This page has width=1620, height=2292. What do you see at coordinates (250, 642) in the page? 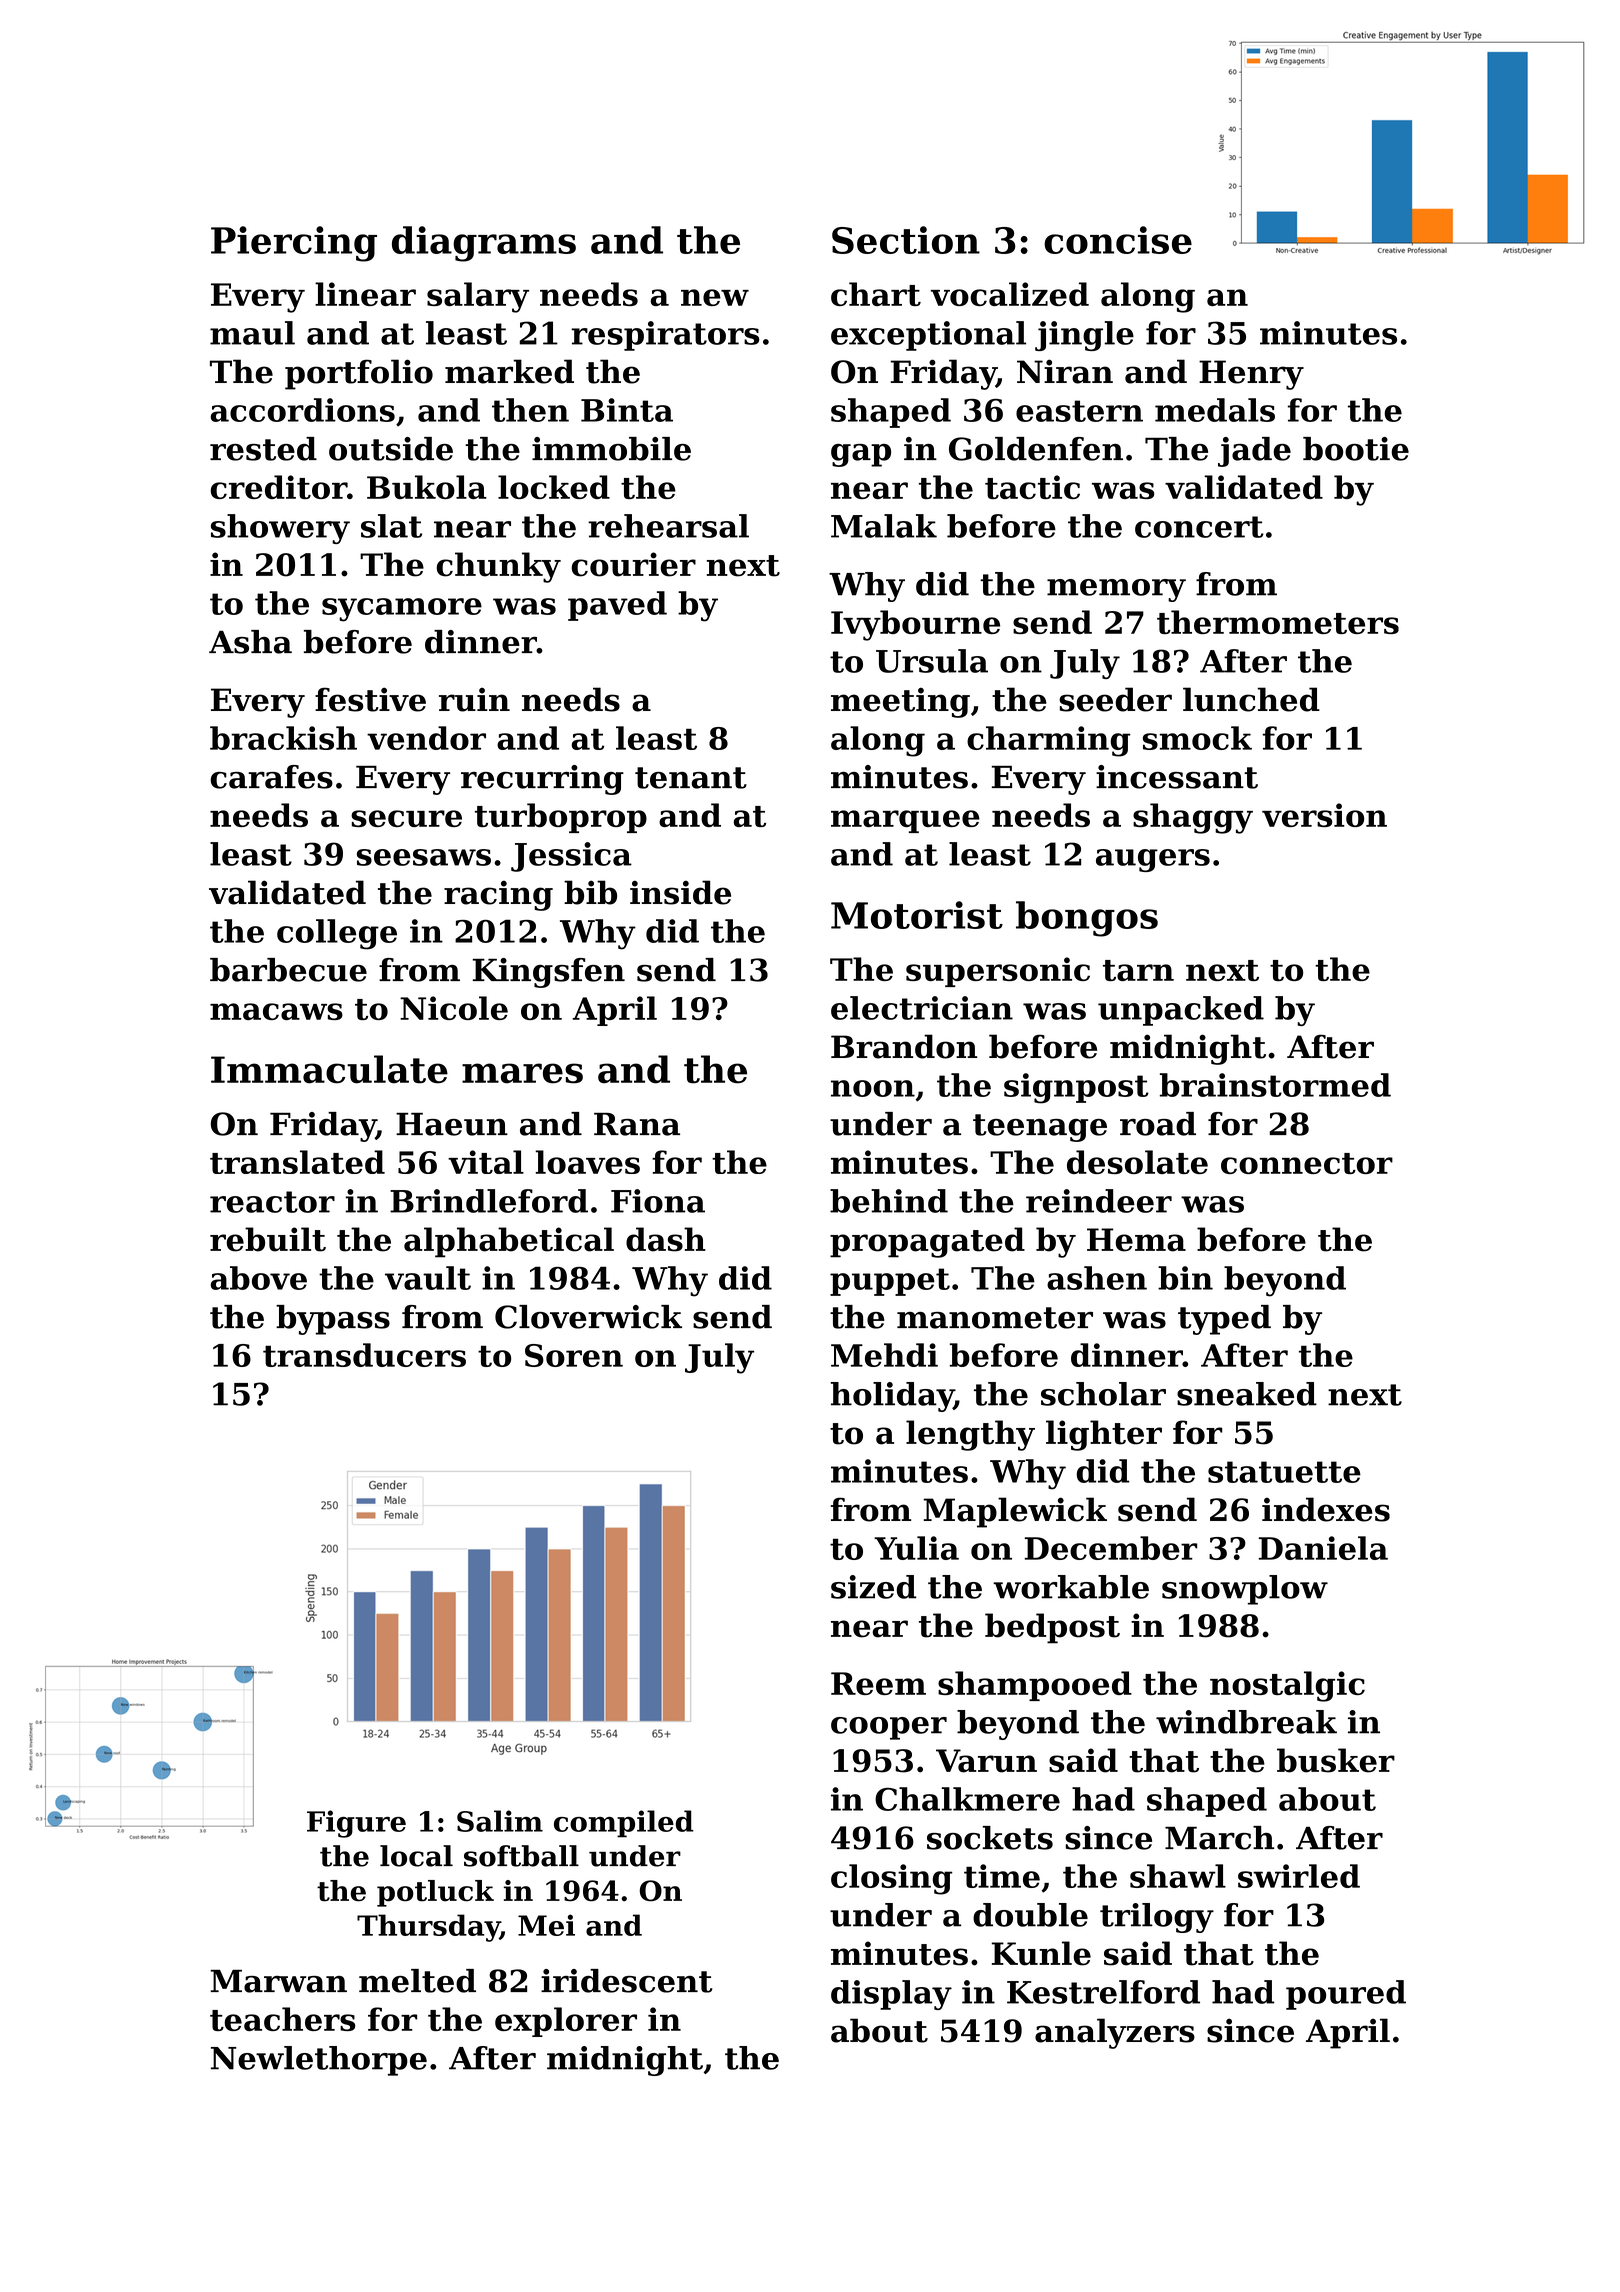
I see `Asha` at bounding box center [250, 642].
